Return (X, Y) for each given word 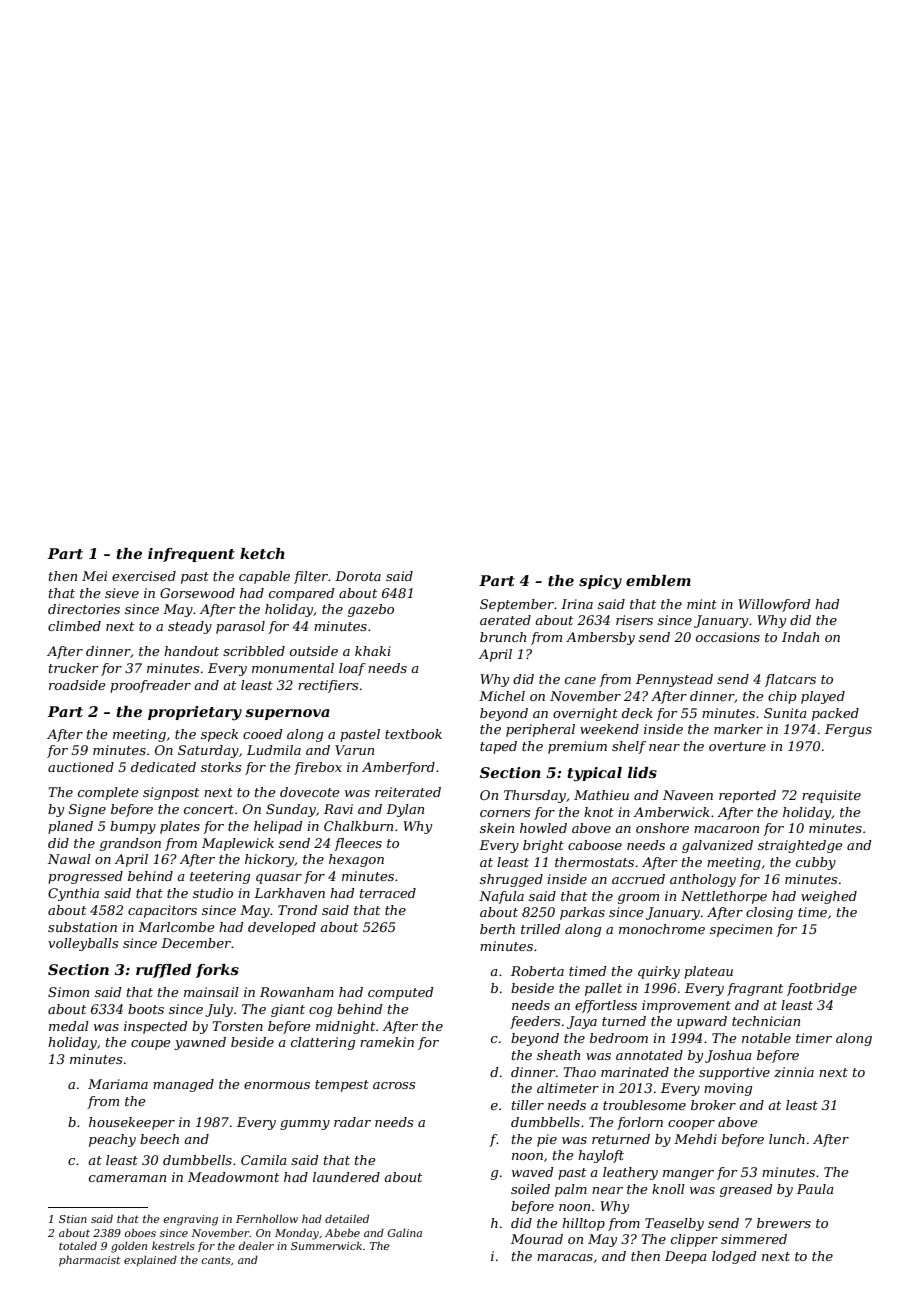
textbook (413, 734)
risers (634, 620)
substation (82, 927)
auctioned (81, 767)
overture (737, 746)
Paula (815, 1189)
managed (183, 1085)
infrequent (191, 555)
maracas (565, 1257)
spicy (600, 582)
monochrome (662, 929)
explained (150, 1260)
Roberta (537, 971)
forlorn (640, 1123)
